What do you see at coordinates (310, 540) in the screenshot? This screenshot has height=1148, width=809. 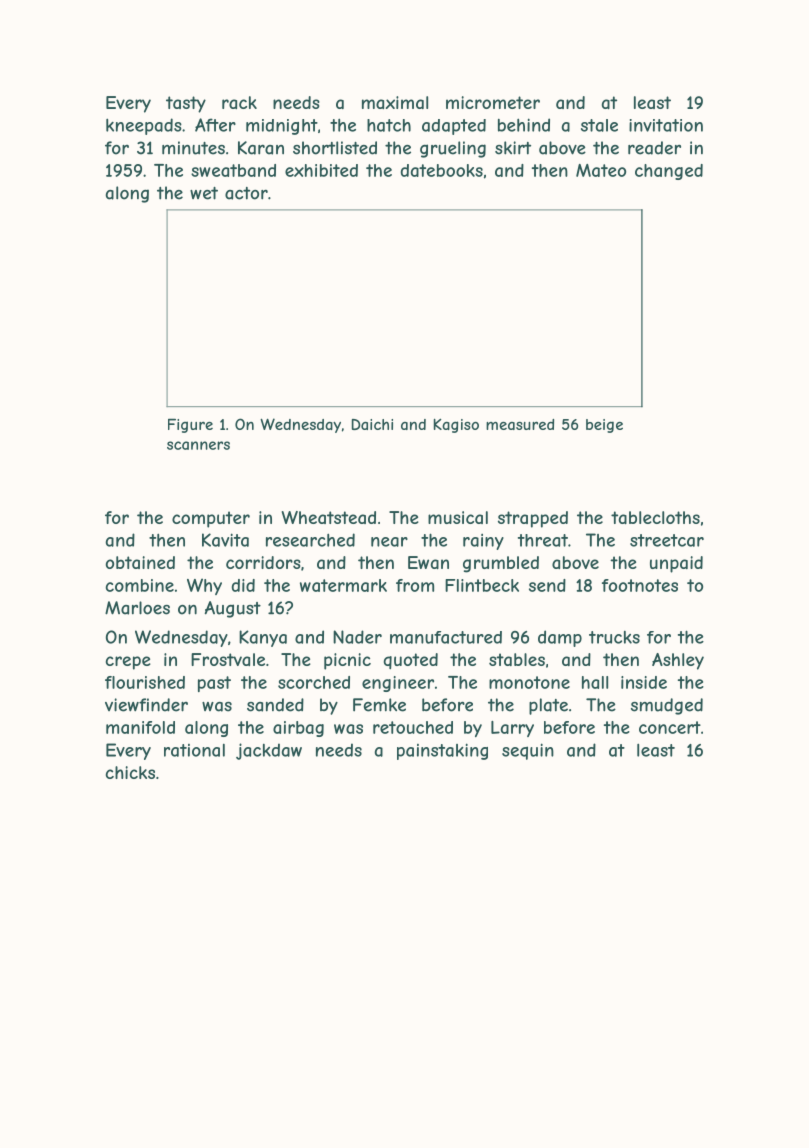 I see `researched` at bounding box center [310, 540].
